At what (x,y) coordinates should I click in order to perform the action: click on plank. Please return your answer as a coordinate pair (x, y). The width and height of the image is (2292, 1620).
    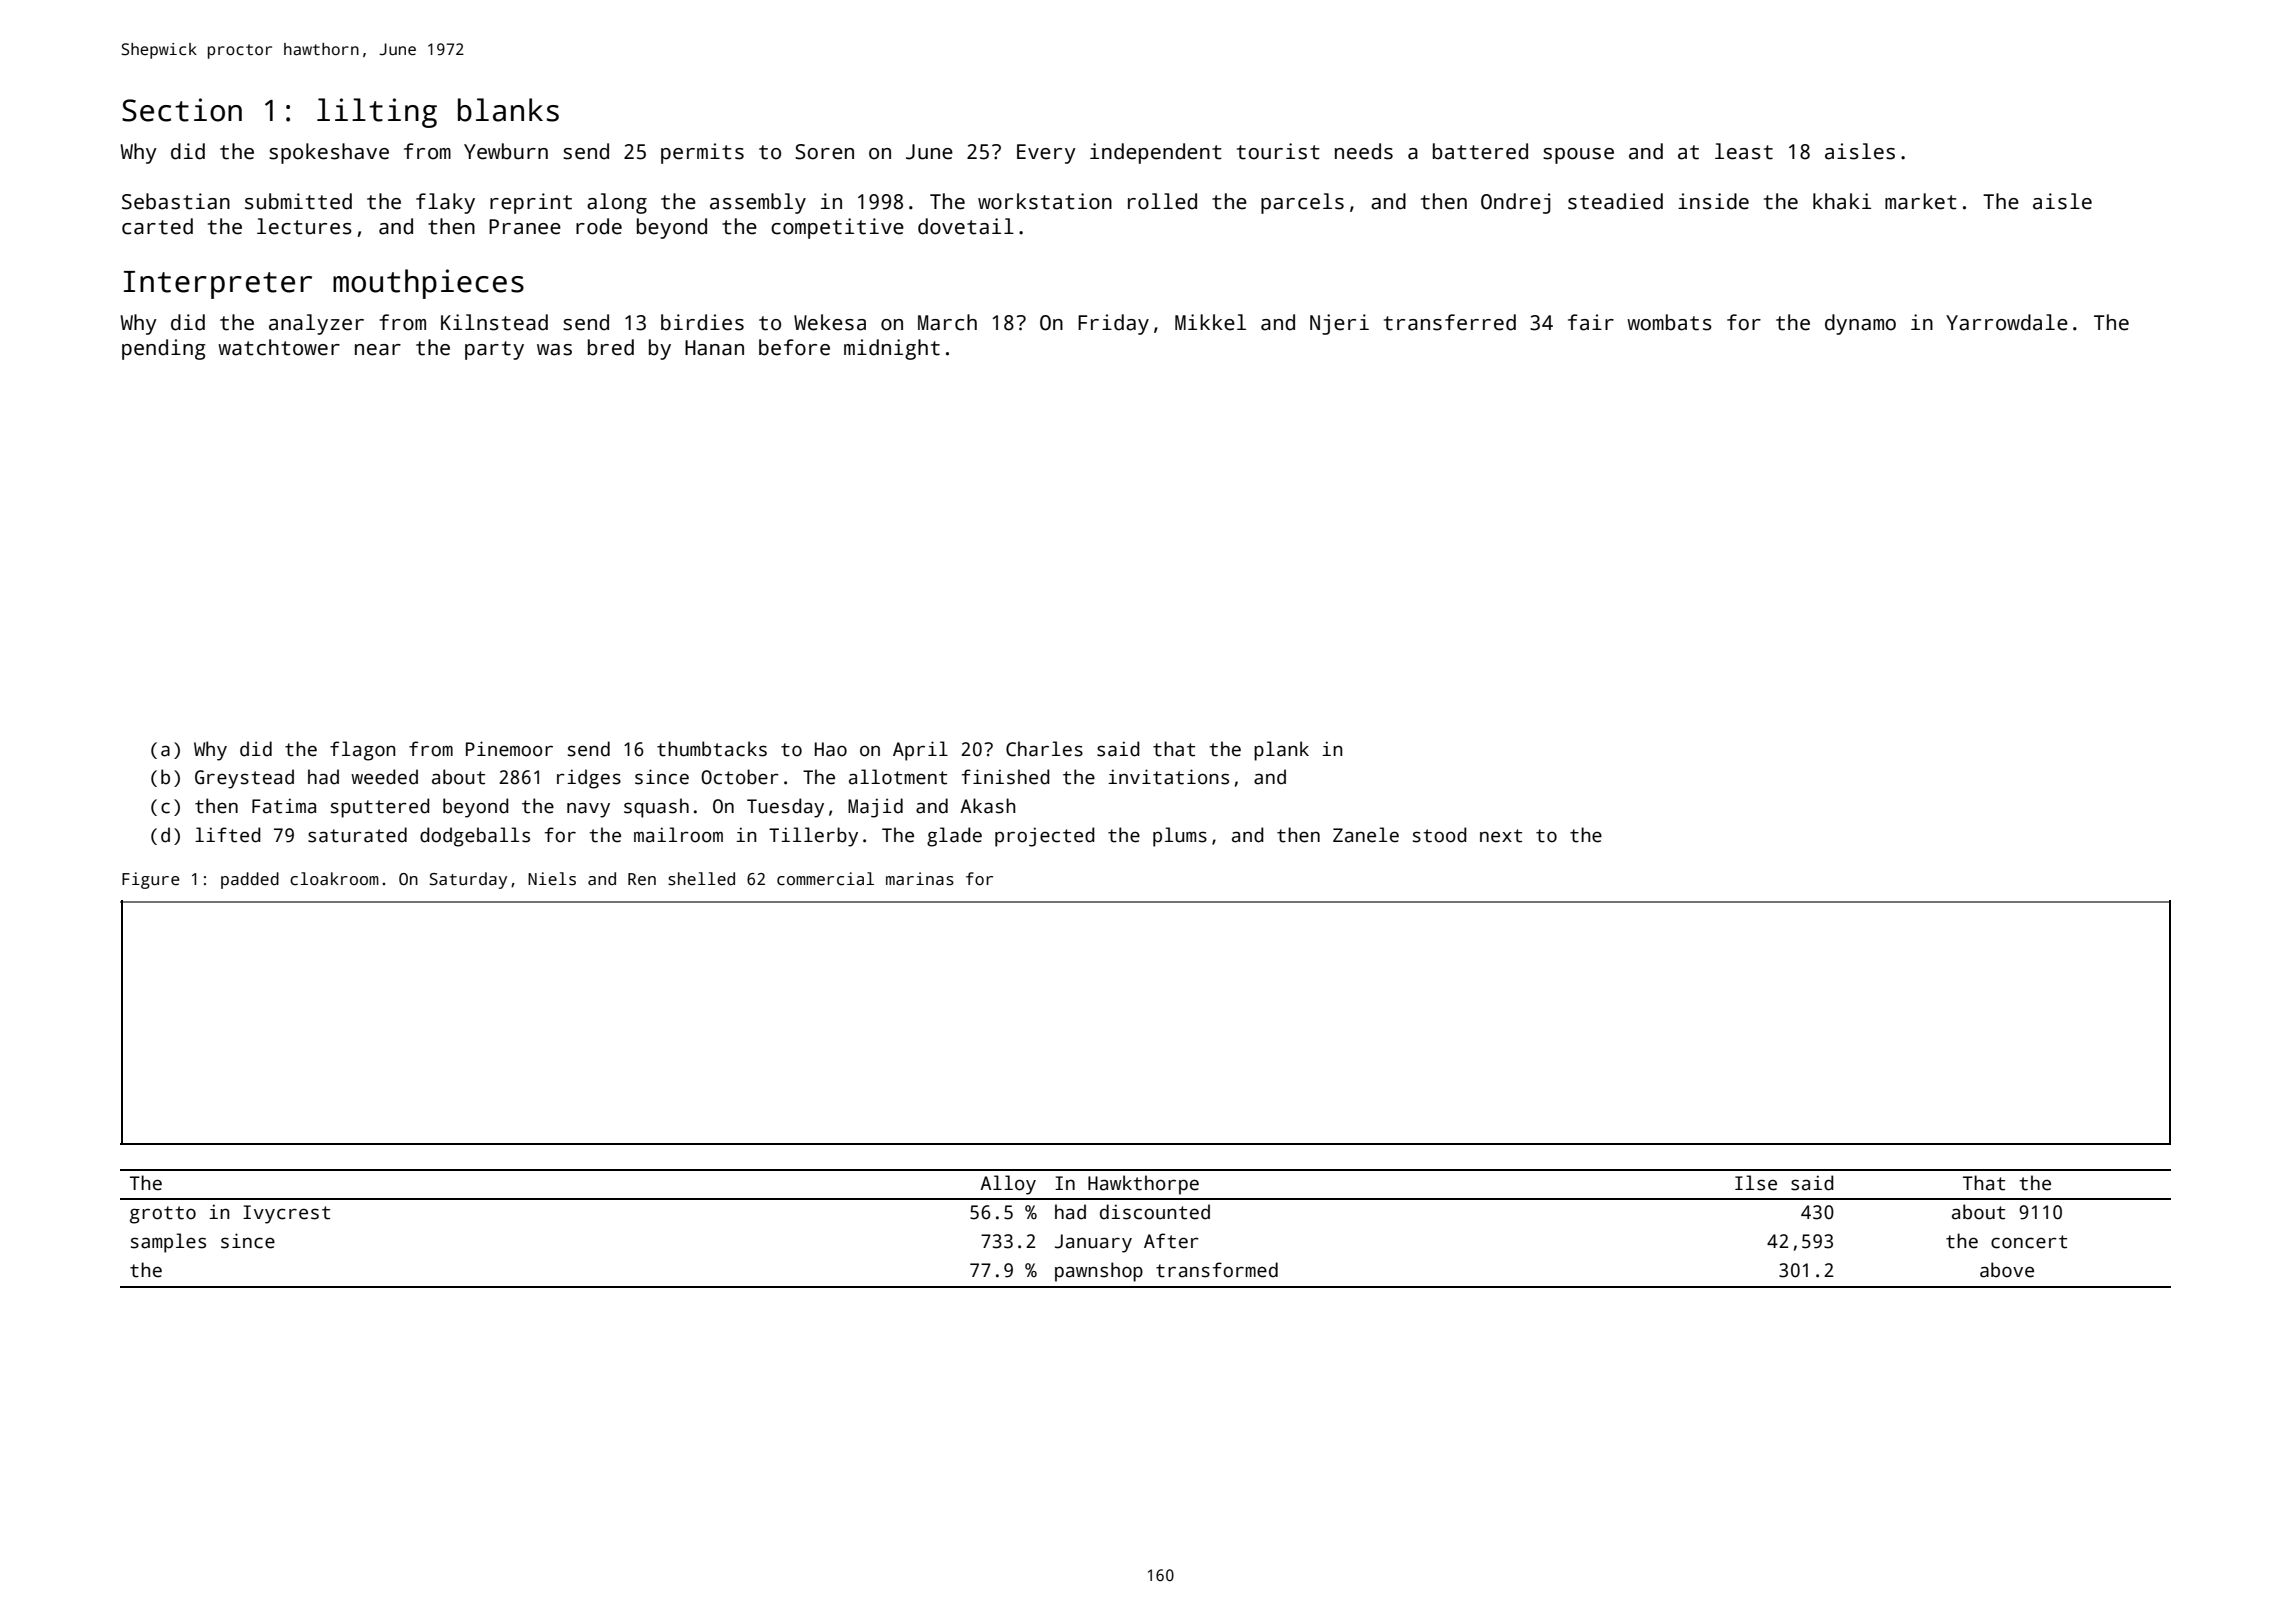
    Looking at the image, I should click on (1281, 751).
